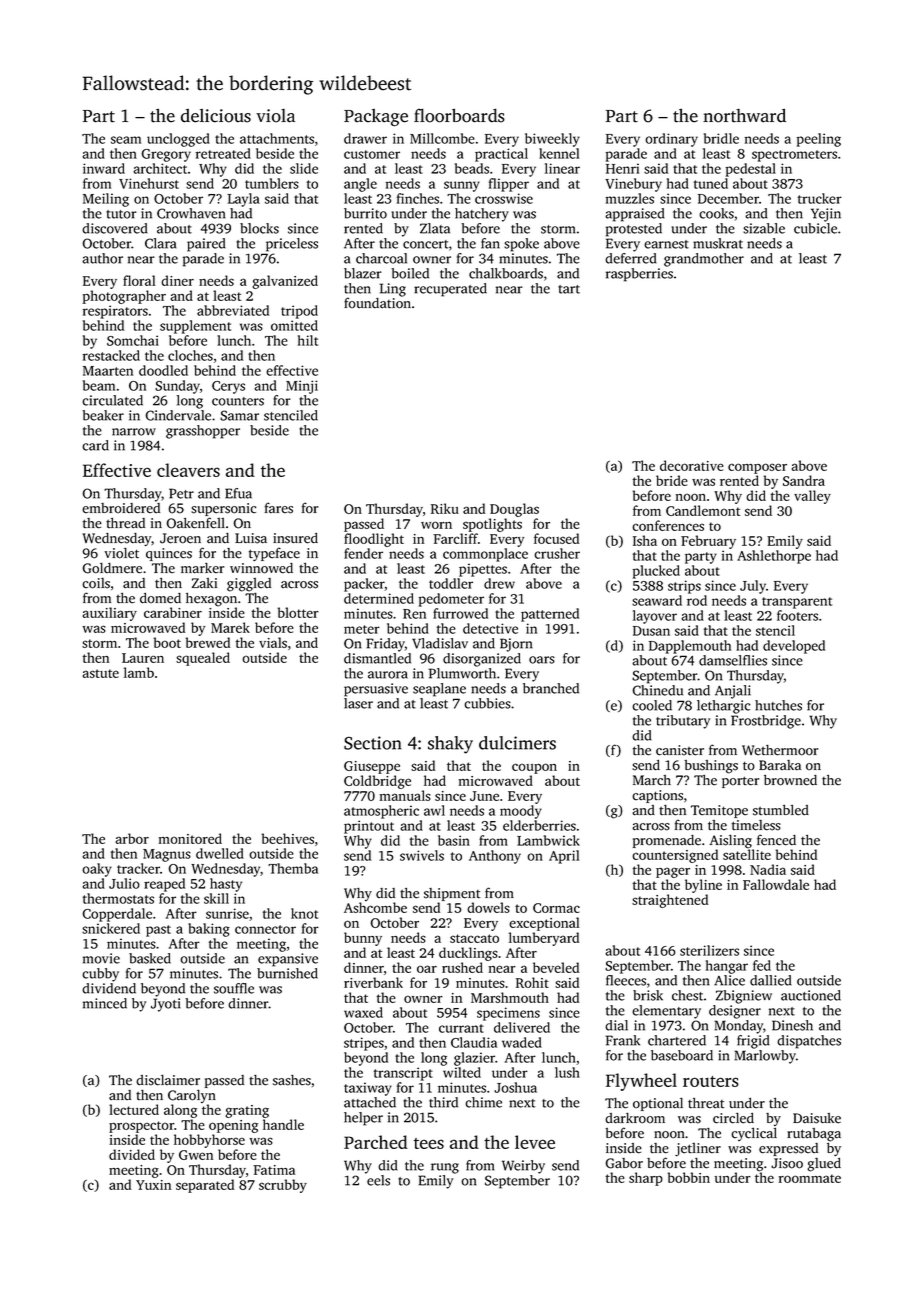  Describe the element at coordinates (703, 886) in the image. I see `byline` at that location.
